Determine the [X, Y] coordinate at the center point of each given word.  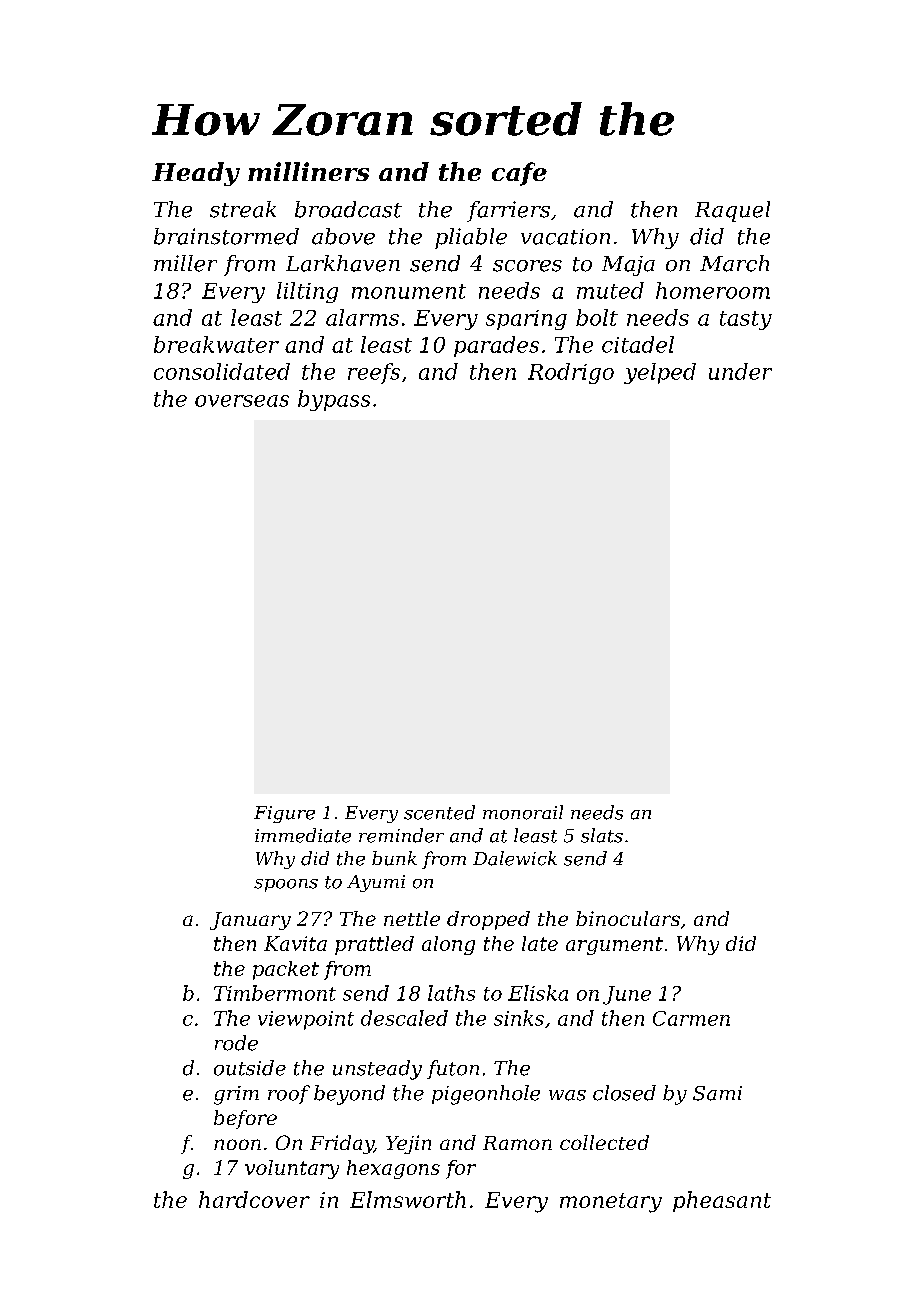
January [250, 921]
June [627, 995]
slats [602, 835]
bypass [334, 400]
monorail [523, 812]
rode [236, 1043]
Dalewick [515, 858]
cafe [519, 174]
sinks [519, 1018]
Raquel [732, 211]
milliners [308, 171]
